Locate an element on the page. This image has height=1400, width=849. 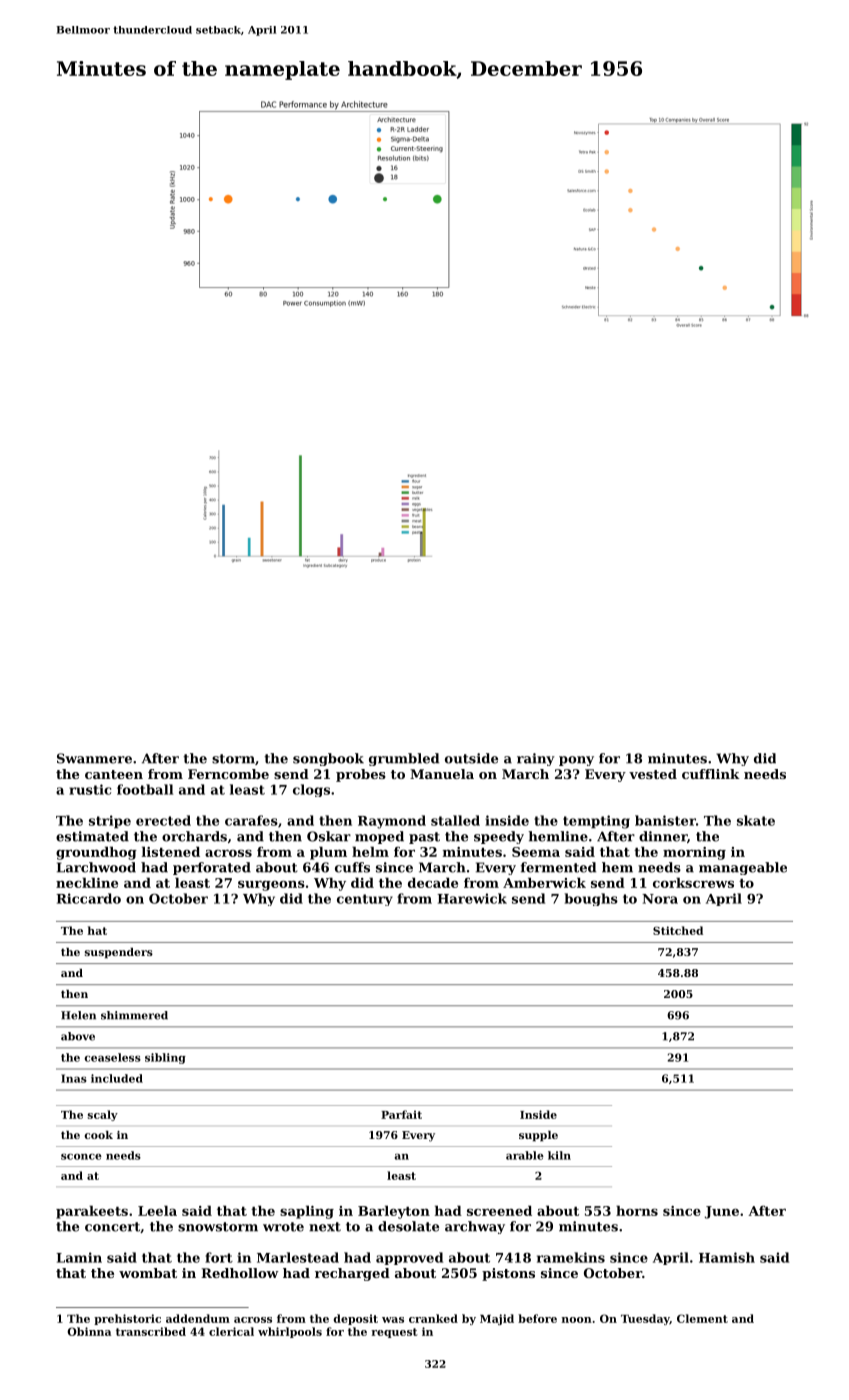
whirlpools is located at coordinates (290, 1332).
